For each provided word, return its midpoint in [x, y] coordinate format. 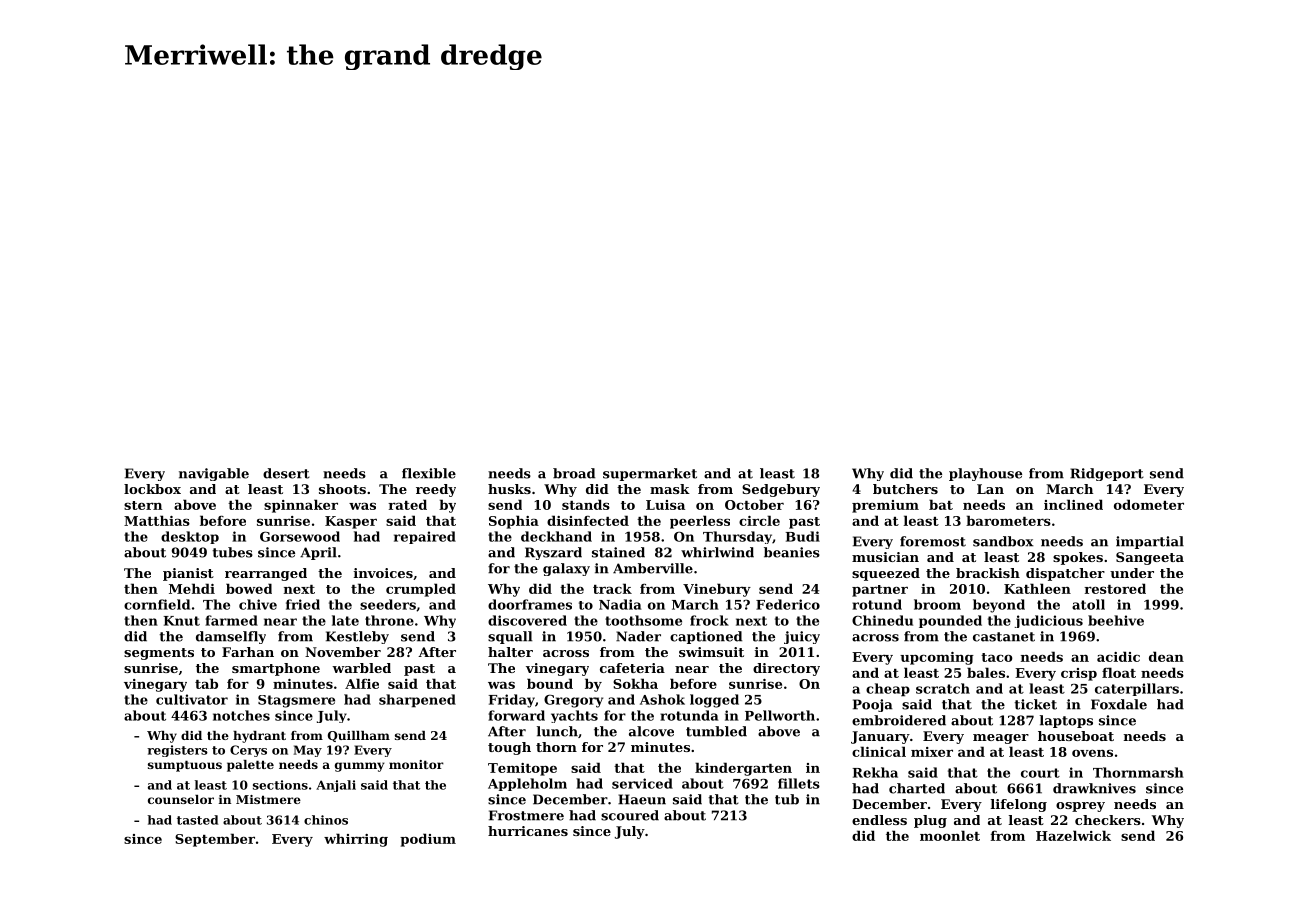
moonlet [950, 835]
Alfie [362, 683]
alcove [651, 731]
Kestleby [357, 637]
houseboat [1076, 736]
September [215, 840]
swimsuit [711, 652]
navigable [214, 474]
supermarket [650, 474]
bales [986, 672]
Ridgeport [1107, 474]
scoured [630, 815]
